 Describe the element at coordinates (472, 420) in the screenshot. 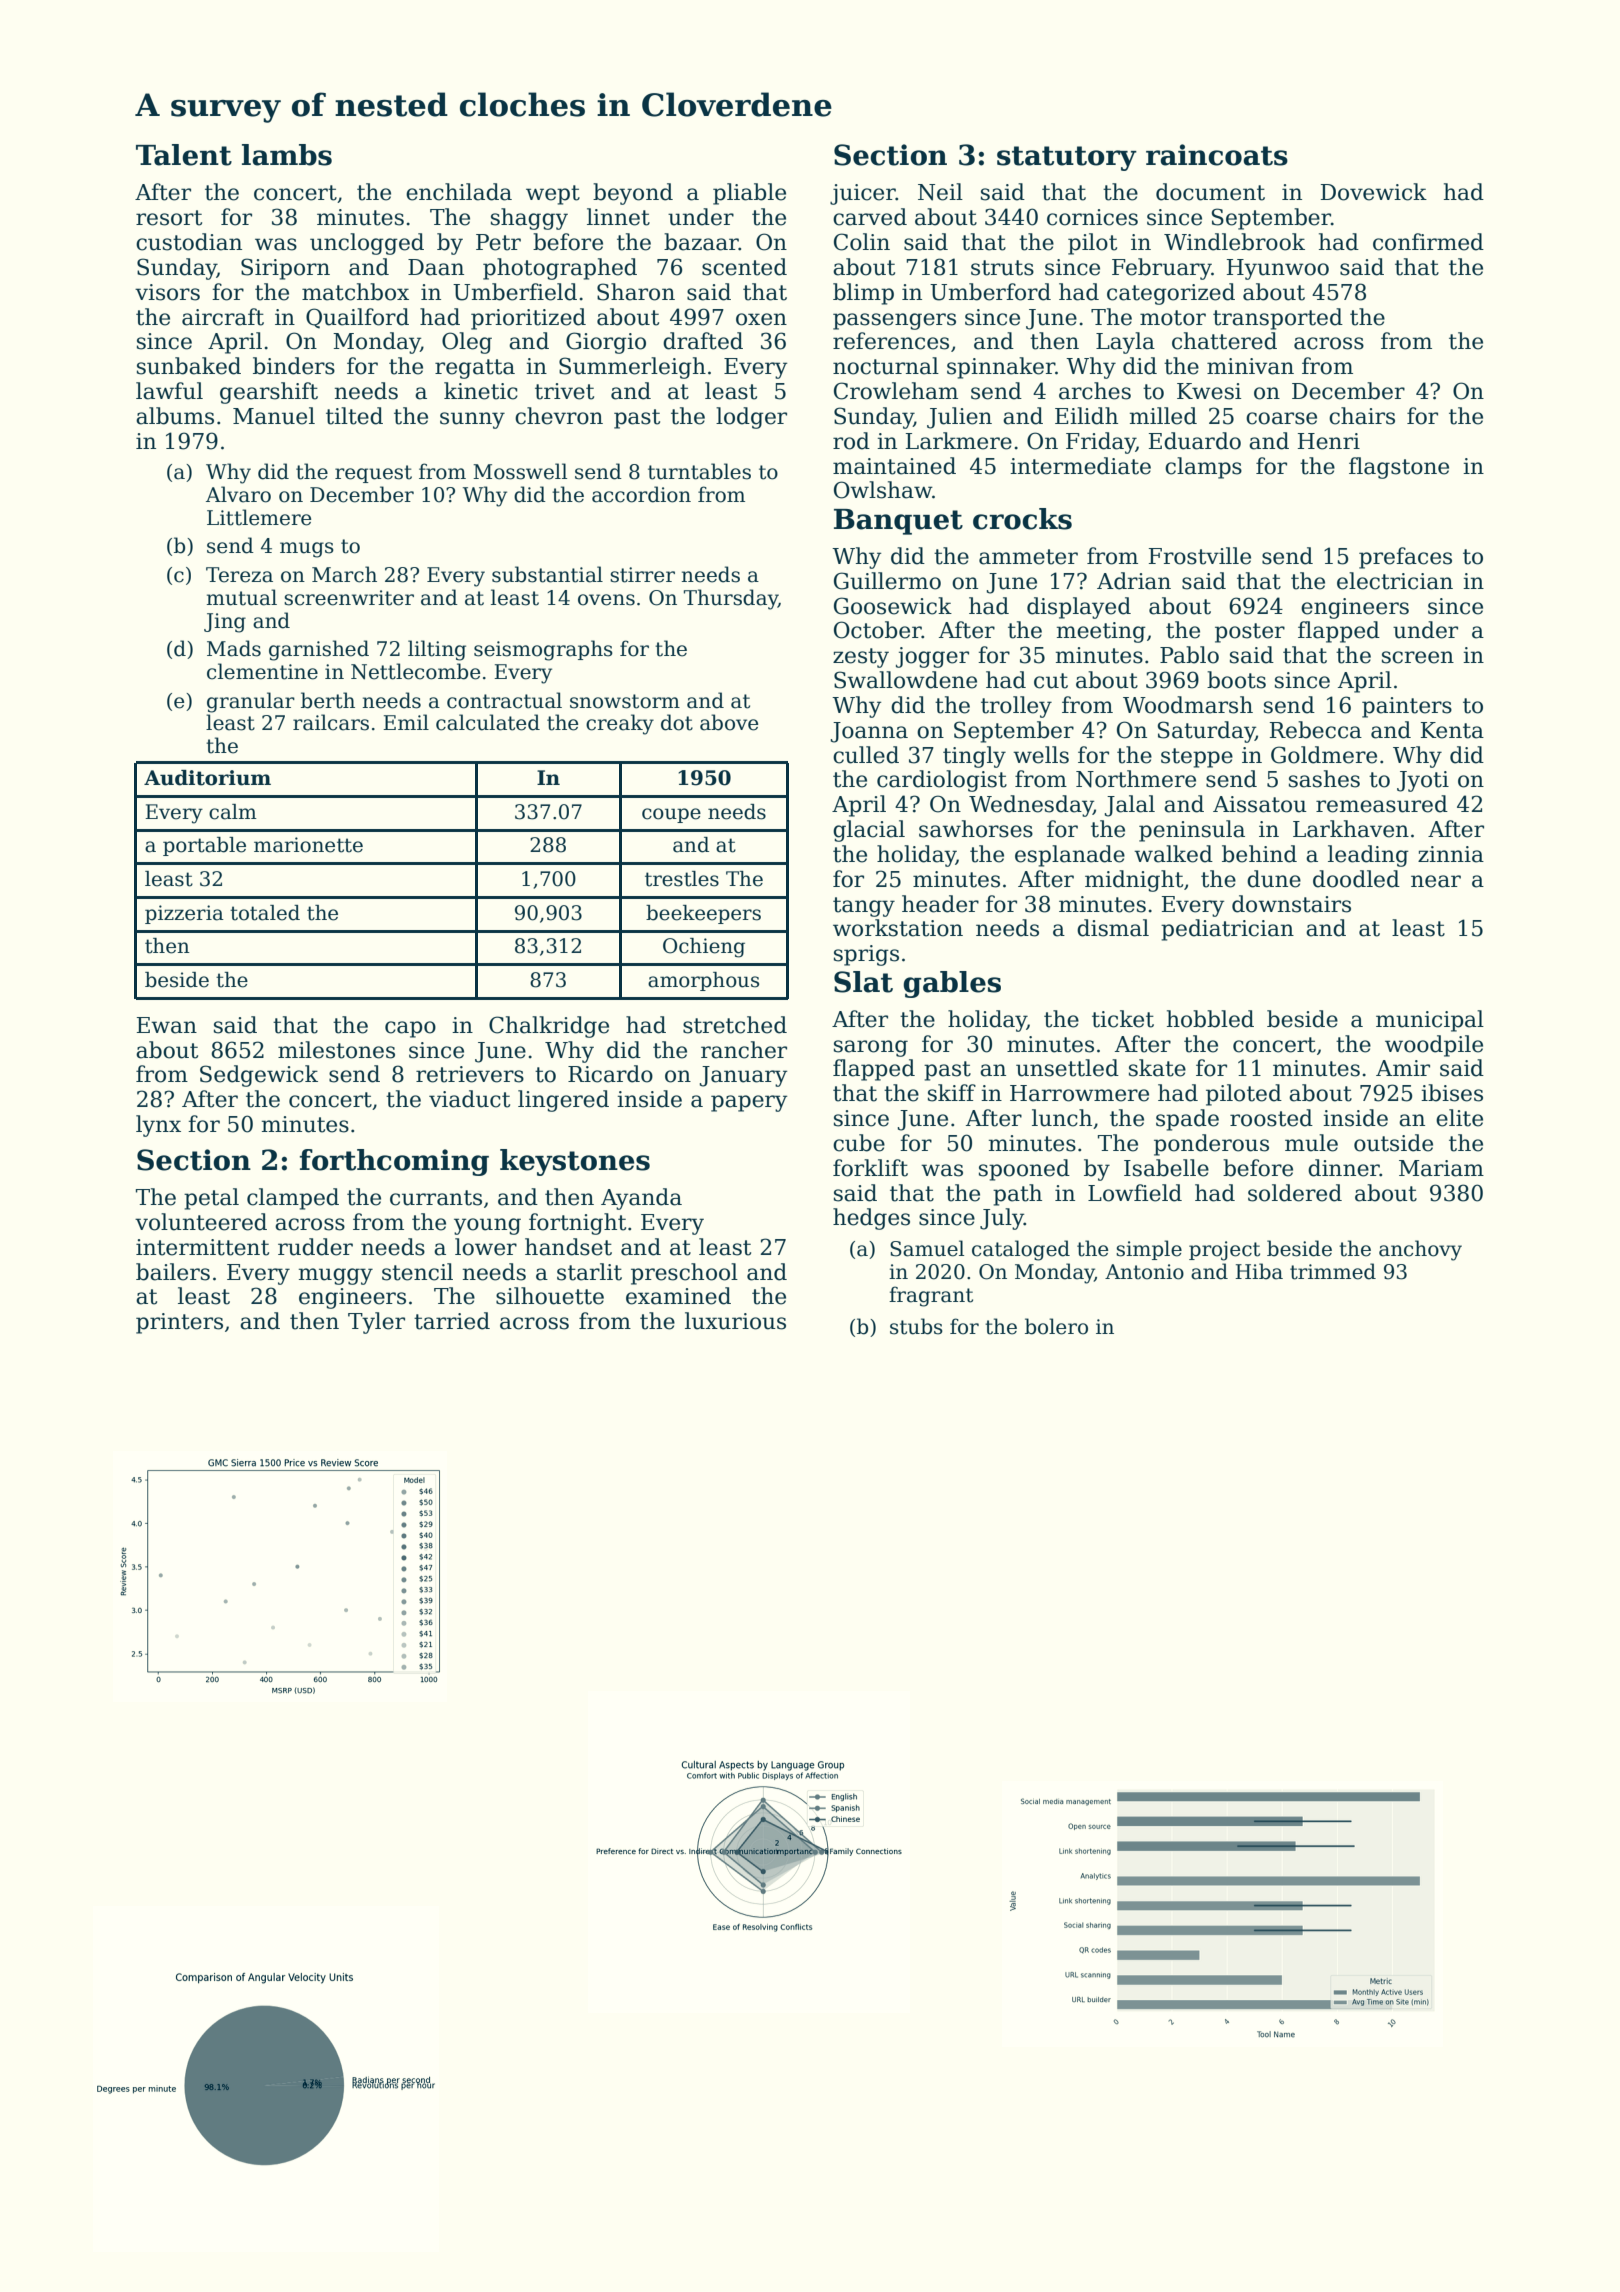

I see `sunny` at that location.
